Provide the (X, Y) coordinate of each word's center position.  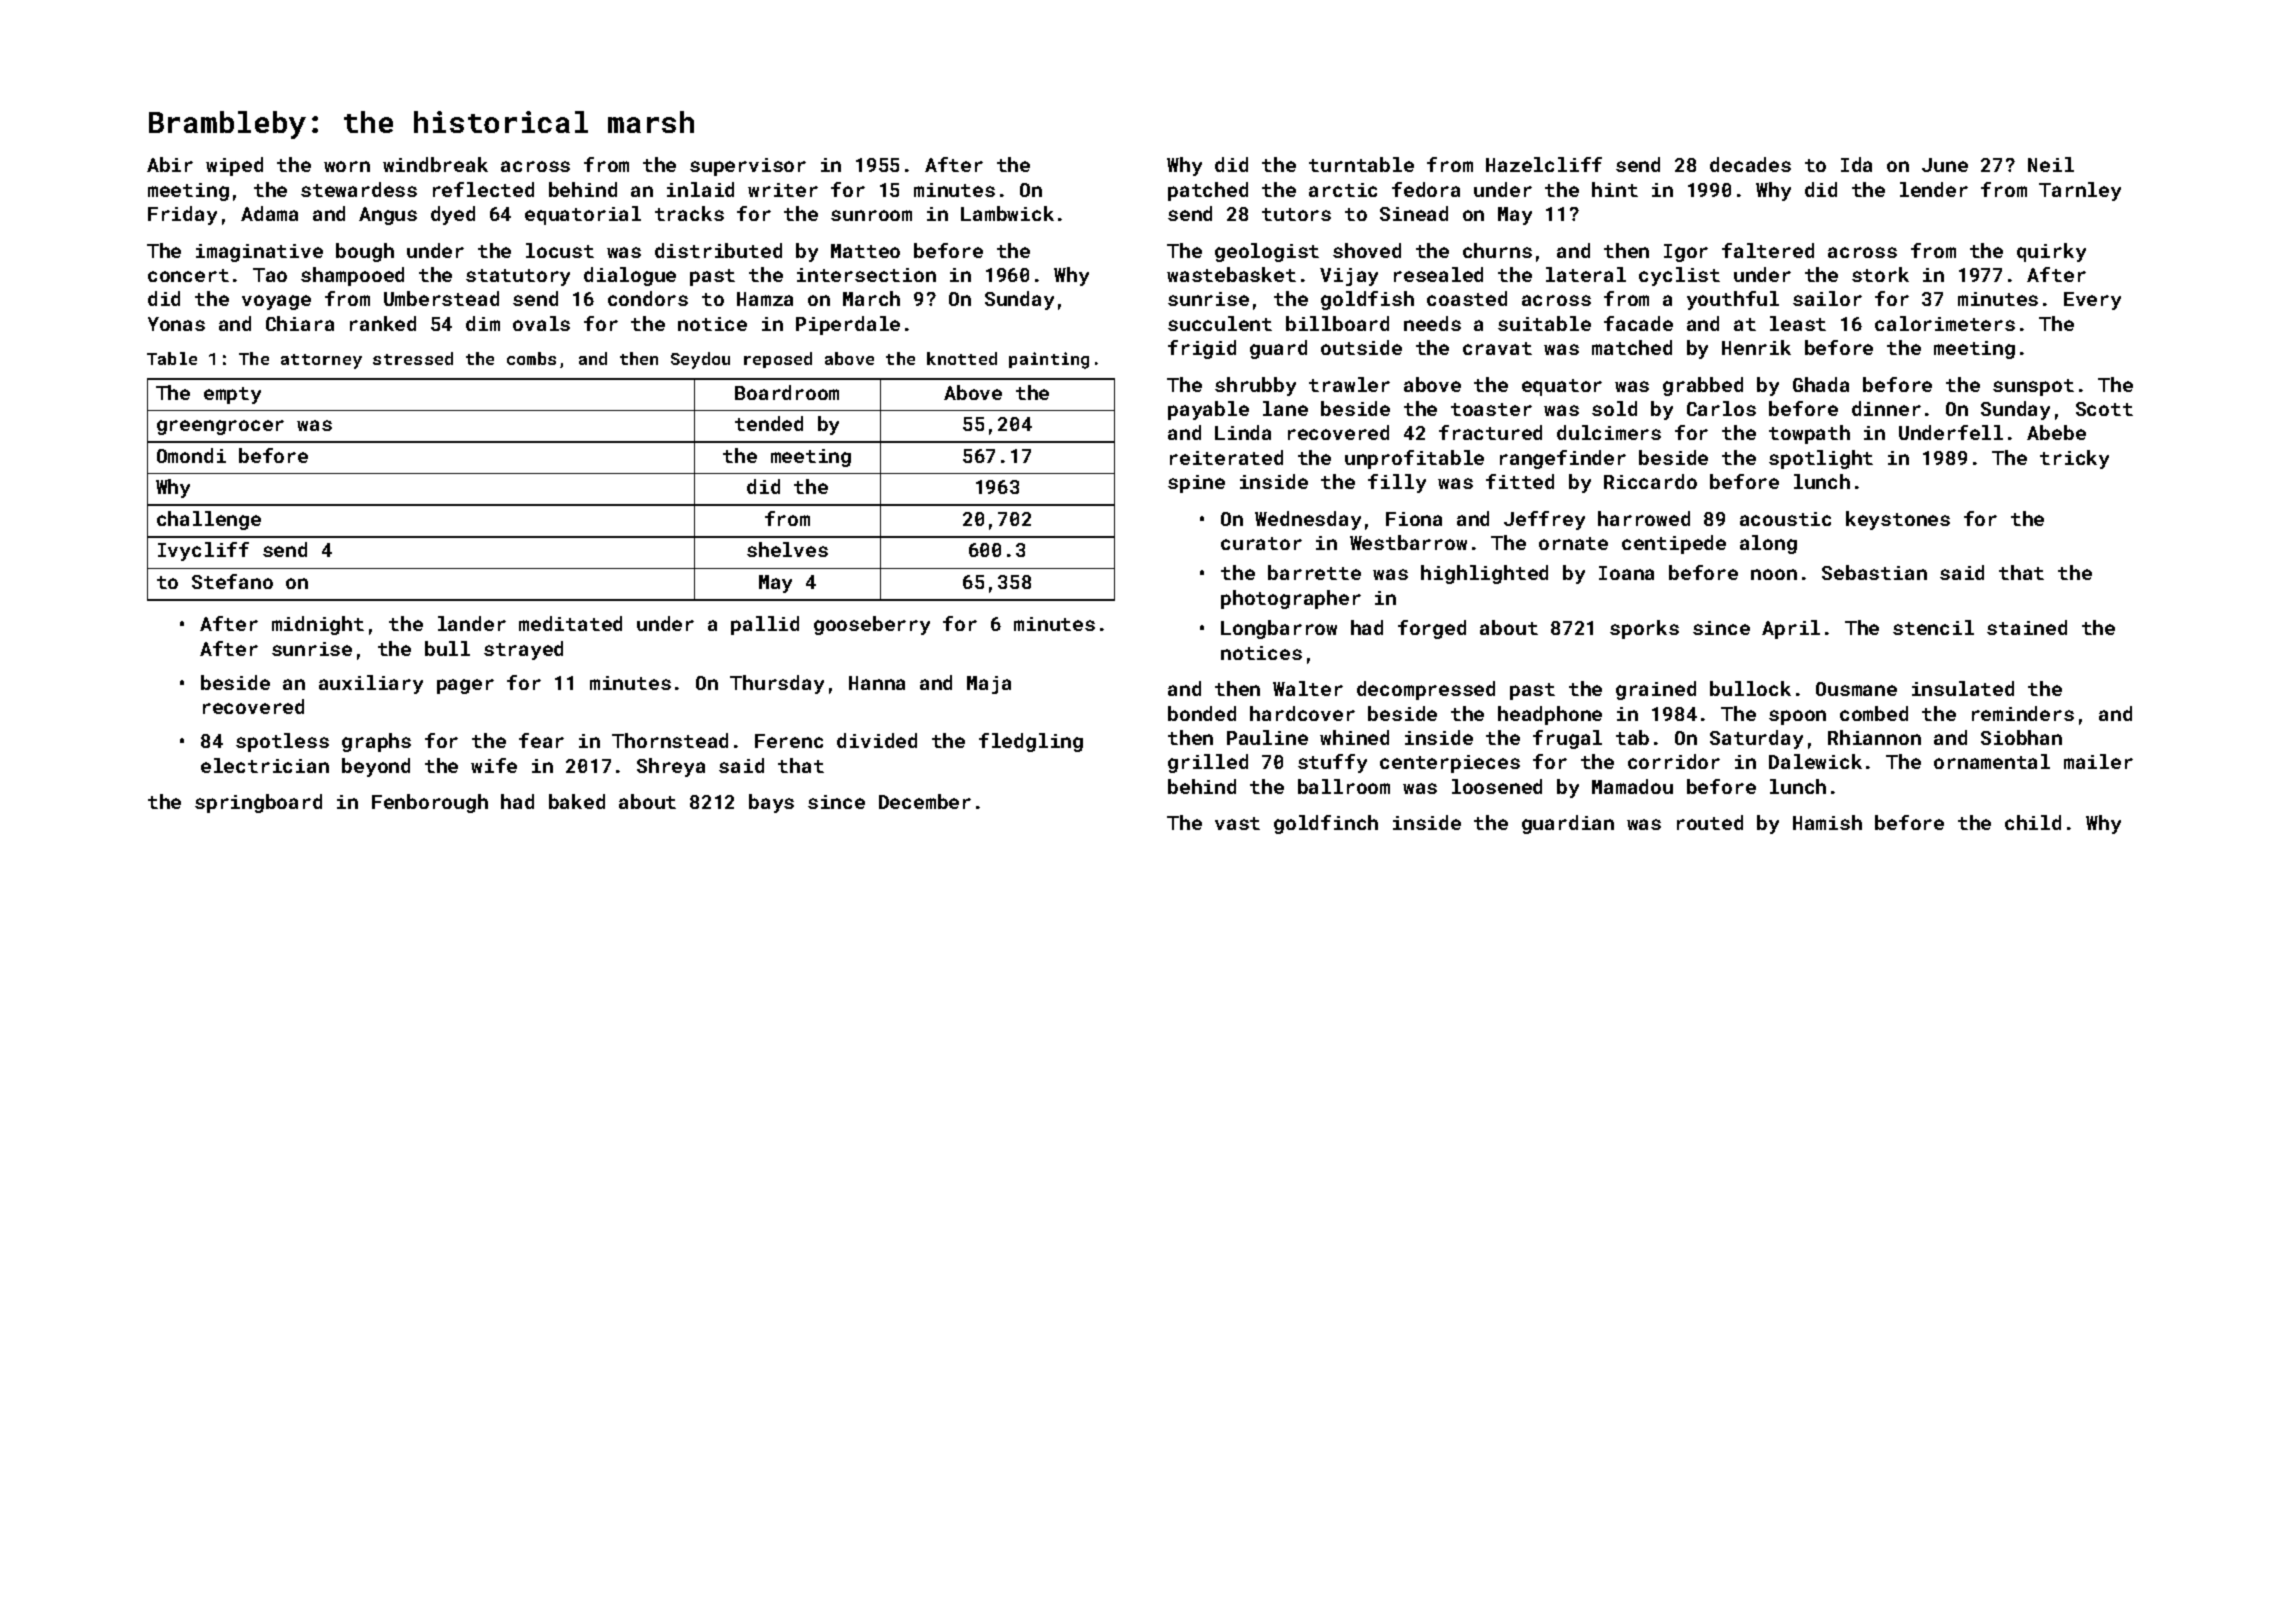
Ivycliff (203, 551)
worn (347, 166)
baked (577, 801)
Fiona (1414, 519)
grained (1656, 690)
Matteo (865, 251)
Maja (989, 685)
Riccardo (1650, 481)
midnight (318, 625)
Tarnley (2080, 191)
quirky (2051, 252)
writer (783, 190)
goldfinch (1326, 824)
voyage (276, 302)
